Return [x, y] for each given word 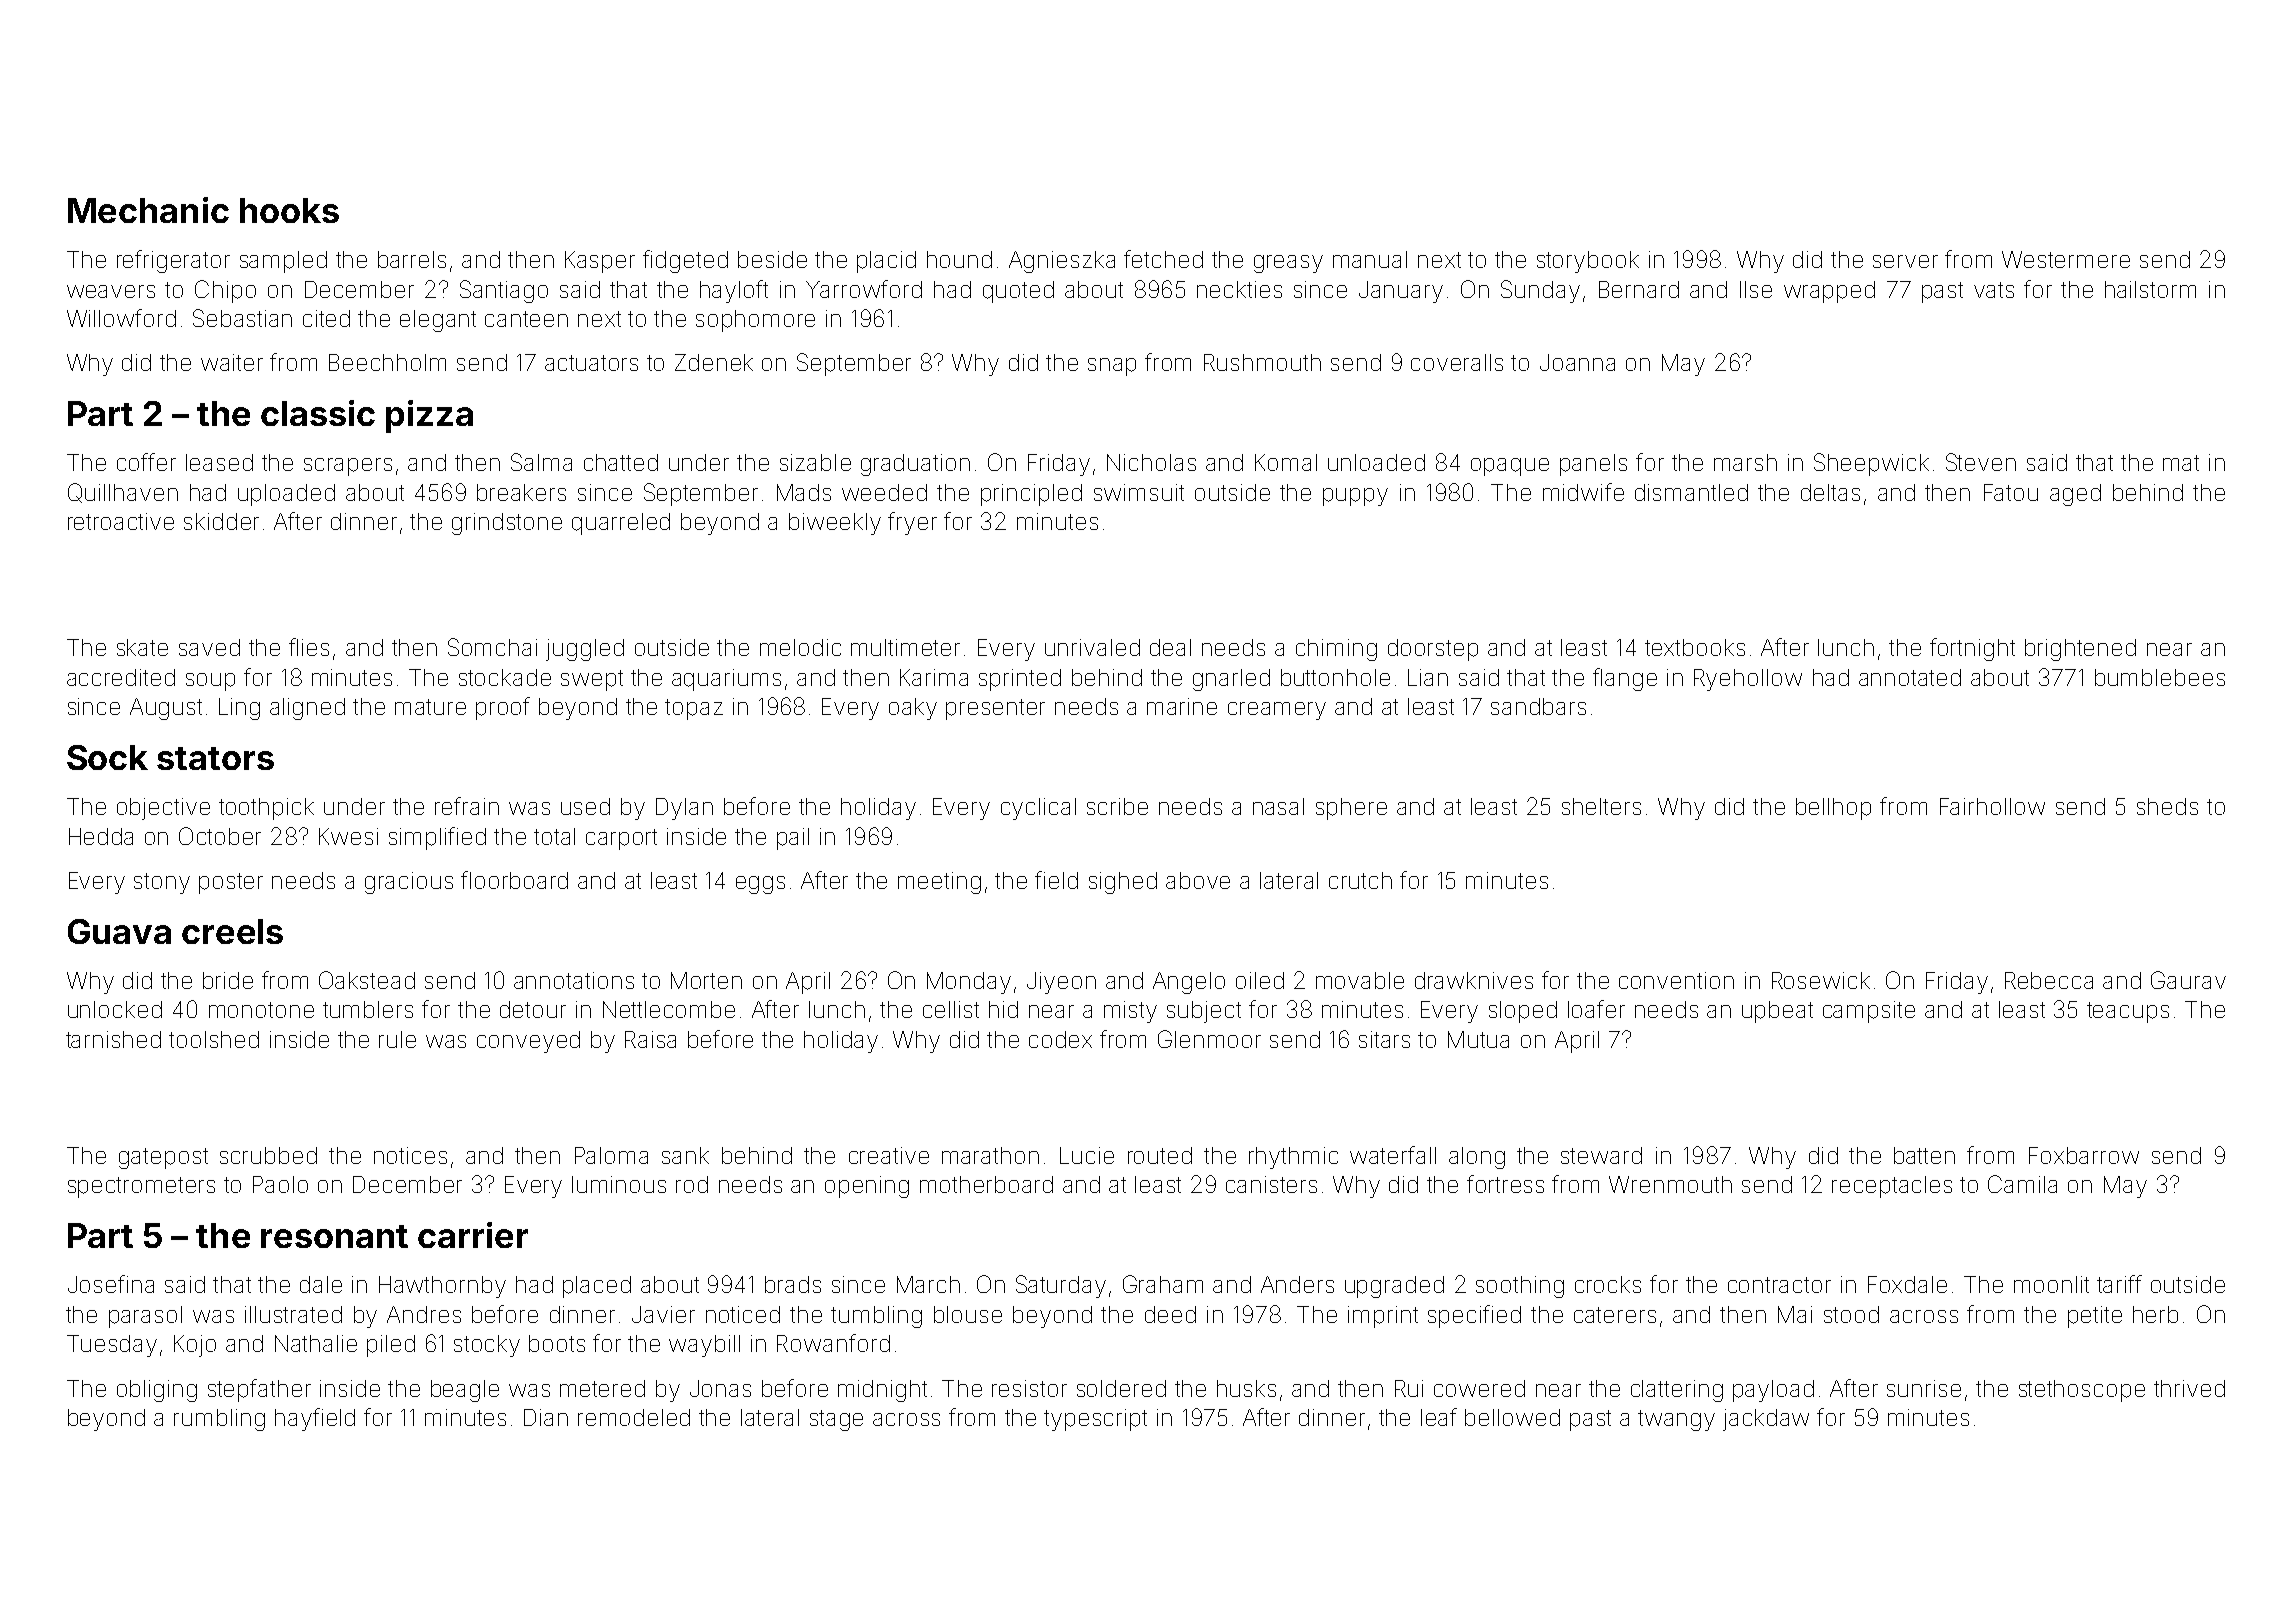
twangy [1676, 1420]
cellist [951, 1009]
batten [1924, 1155]
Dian [546, 1417]
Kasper [600, 262]
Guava [119, 931]
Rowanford [833, 1343]
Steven [1981, 462]
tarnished [113, 1039]
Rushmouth [1262, 362]
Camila [2022, 1184]
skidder [221, 521]
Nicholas [1151, 462]
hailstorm [2150, 289]
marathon [990, 1155]
